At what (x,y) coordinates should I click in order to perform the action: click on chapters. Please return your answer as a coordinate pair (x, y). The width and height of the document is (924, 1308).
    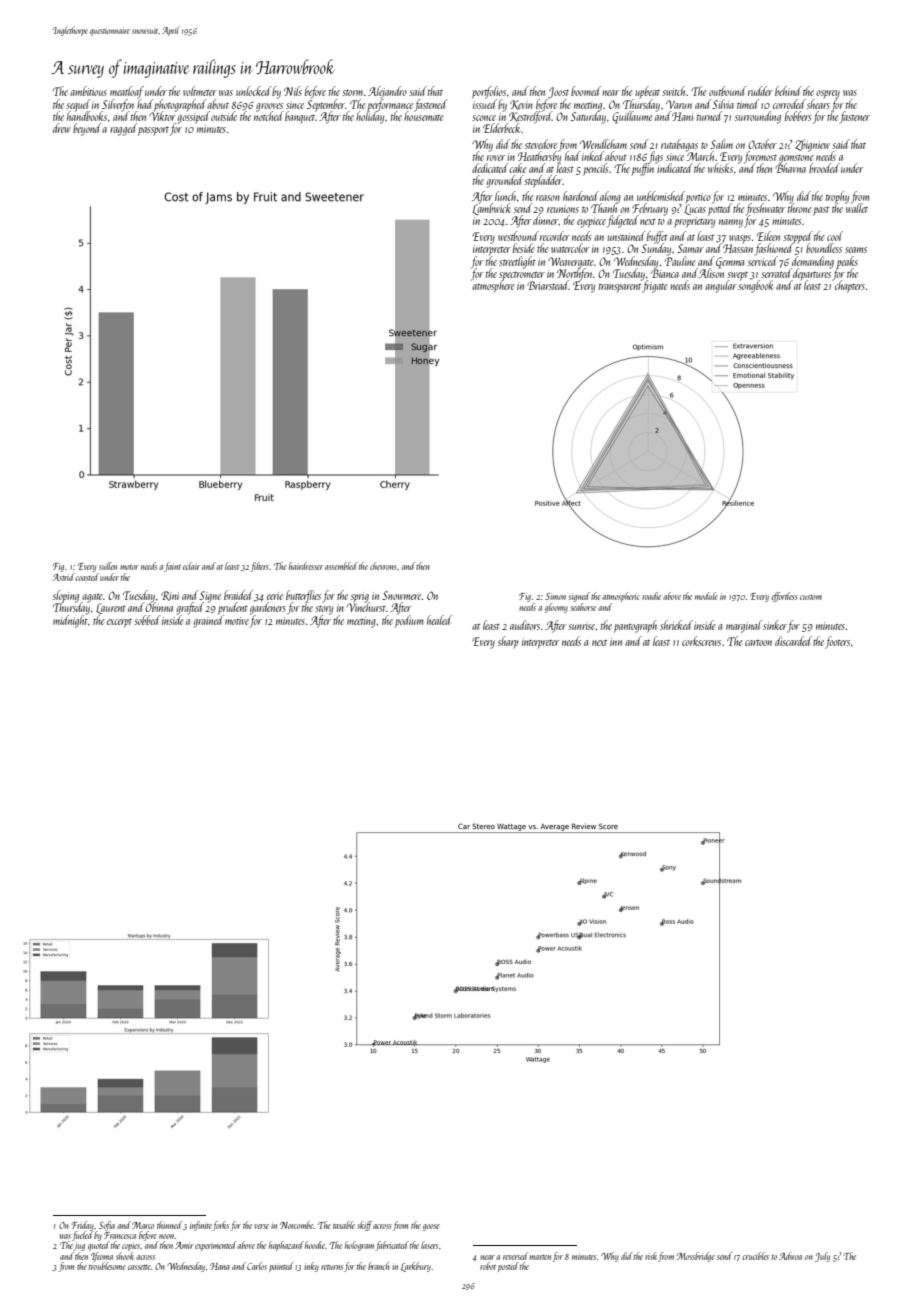
    Looking at the image, I should click on (849, 286).
